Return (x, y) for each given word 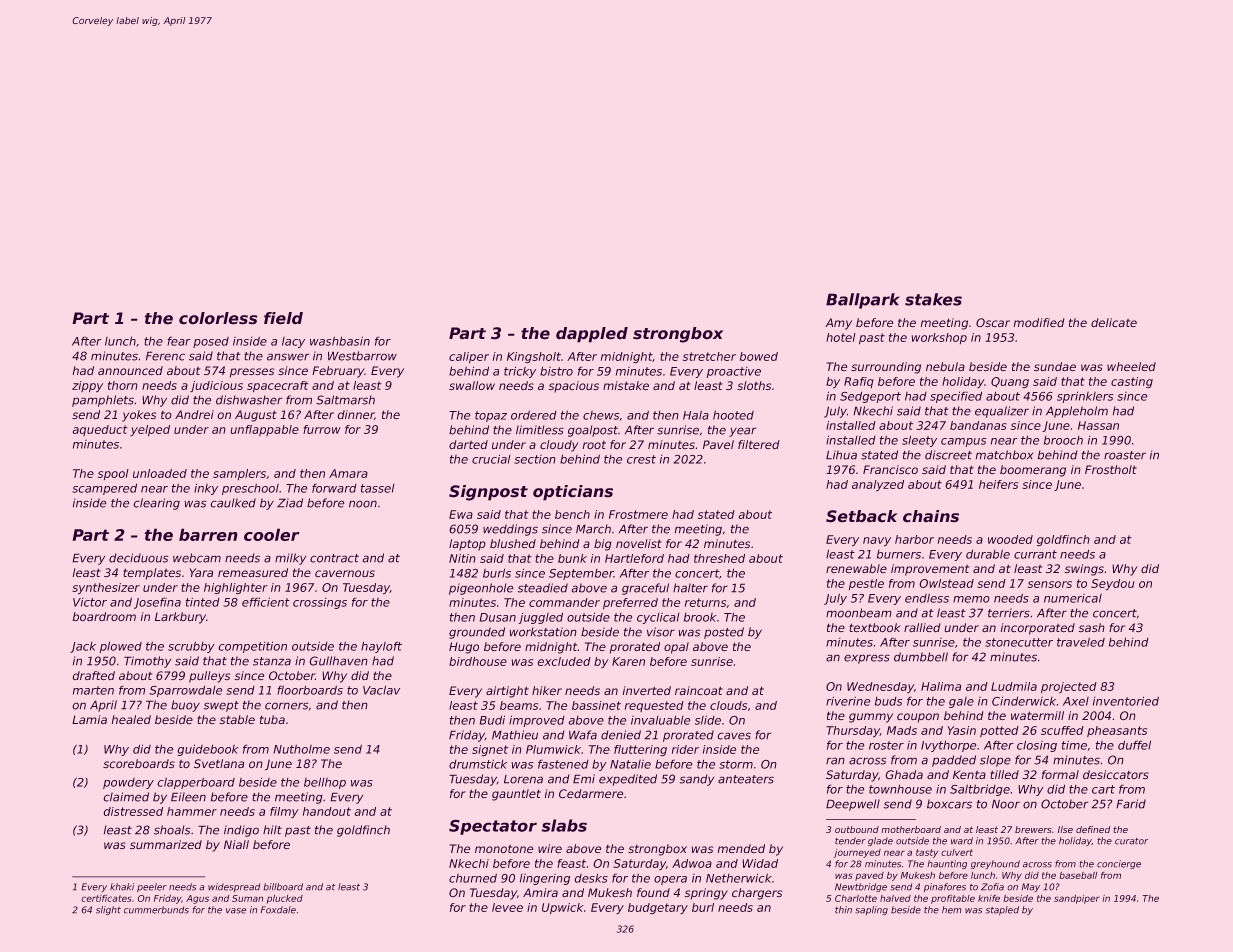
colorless (218, 318)
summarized (166, 845)
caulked (233, 503)
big (603, 545)
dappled (592, 335)
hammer (192, 811)
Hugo (464, 648)
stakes (933, 299)
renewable (856, 569)
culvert (957, 852)
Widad (760, 863)
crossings (320, 603)
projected (1069, 688)
